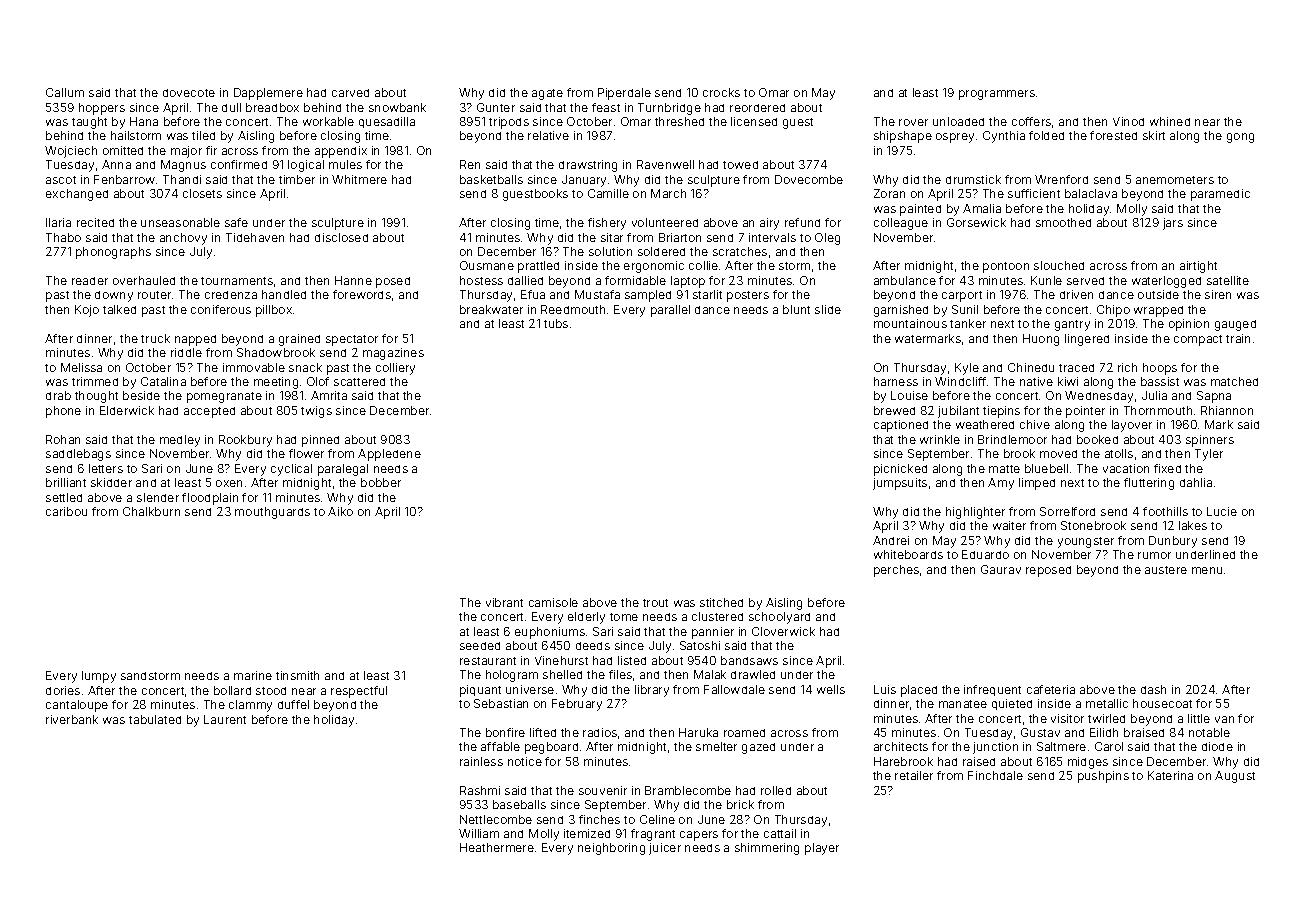  I want to click on Andrei, so click(891, 540).
